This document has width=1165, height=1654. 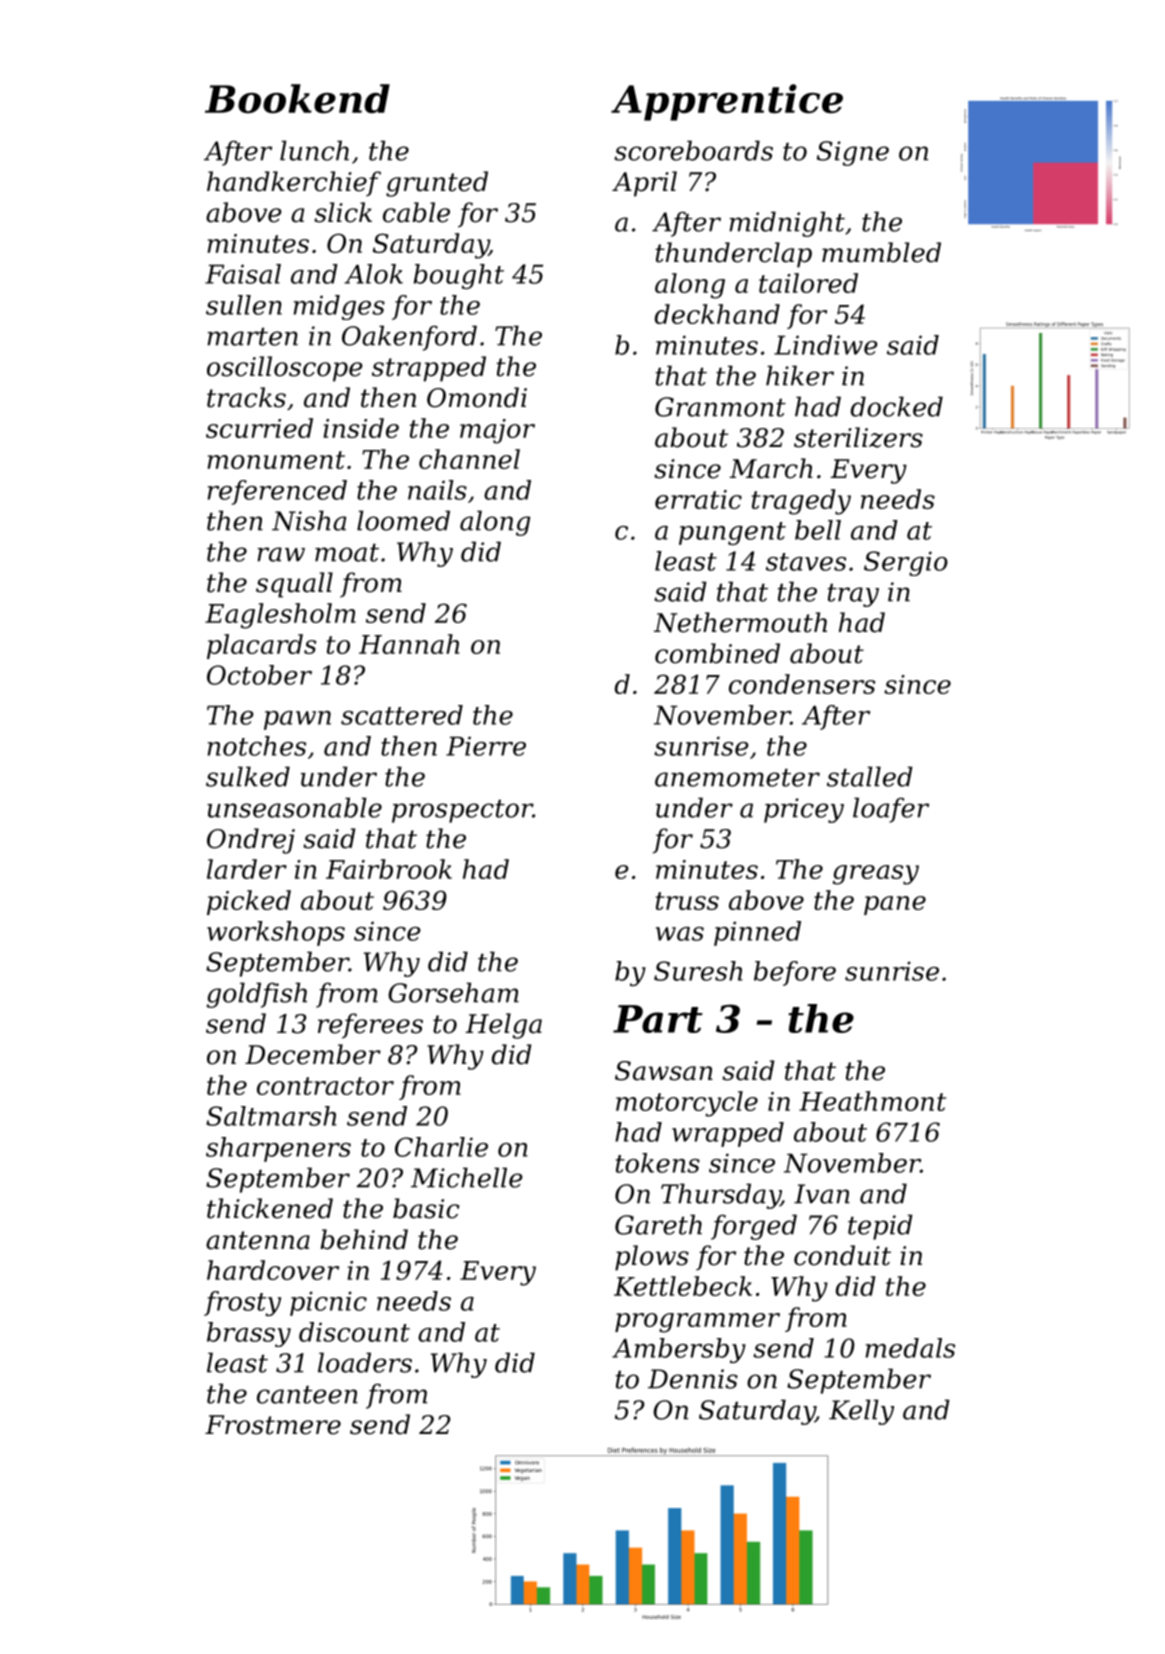 What do you see at coordinates (717, 314) in the document?
I see `deckhand` at bounding box center [717, 314].
